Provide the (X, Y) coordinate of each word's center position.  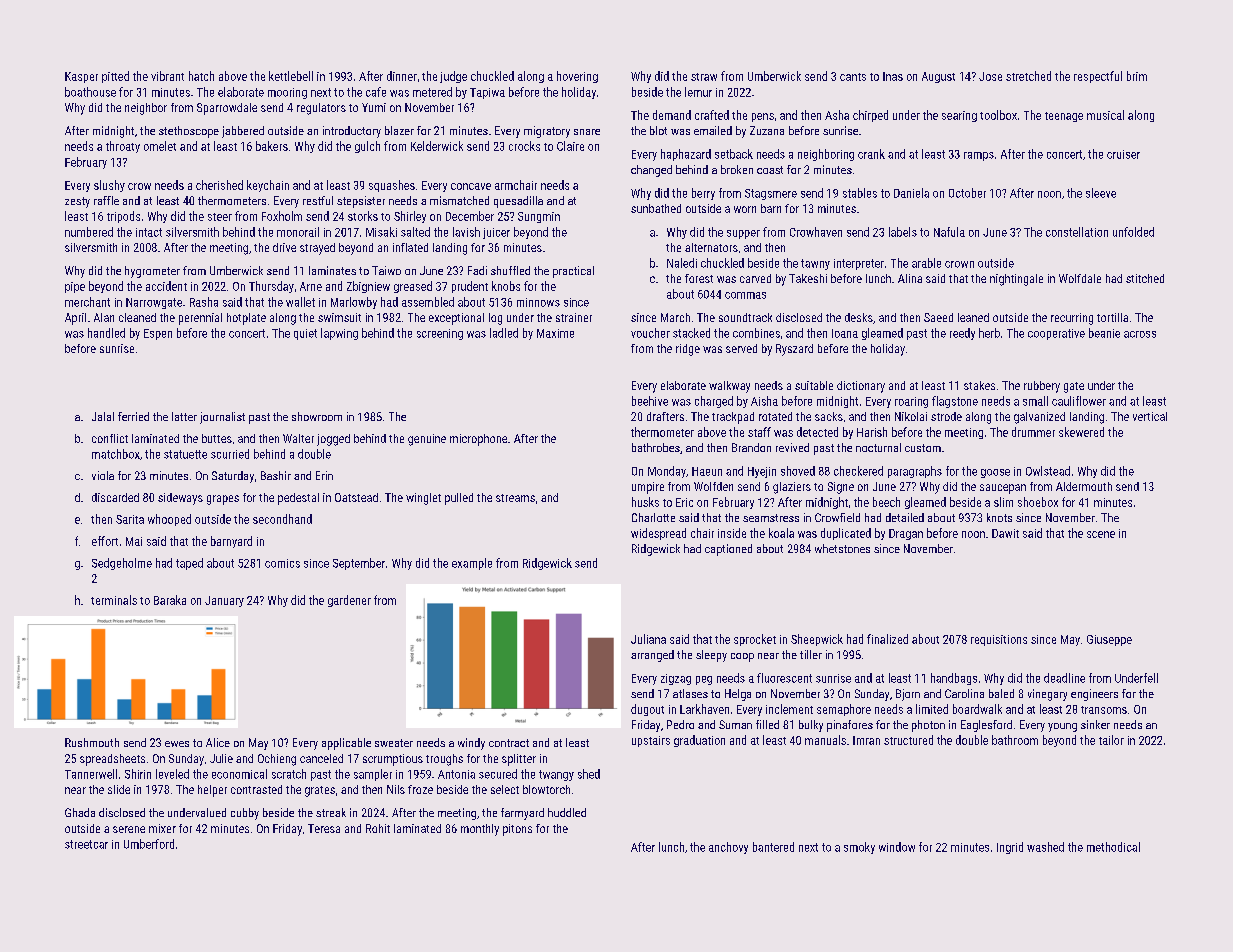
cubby (245, 814)
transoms (1104, 710)
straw (704, 77)
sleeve (1101, 193)
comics (282, 563)
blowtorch (546, 789)
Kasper (81, 77)
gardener (349, 601)
